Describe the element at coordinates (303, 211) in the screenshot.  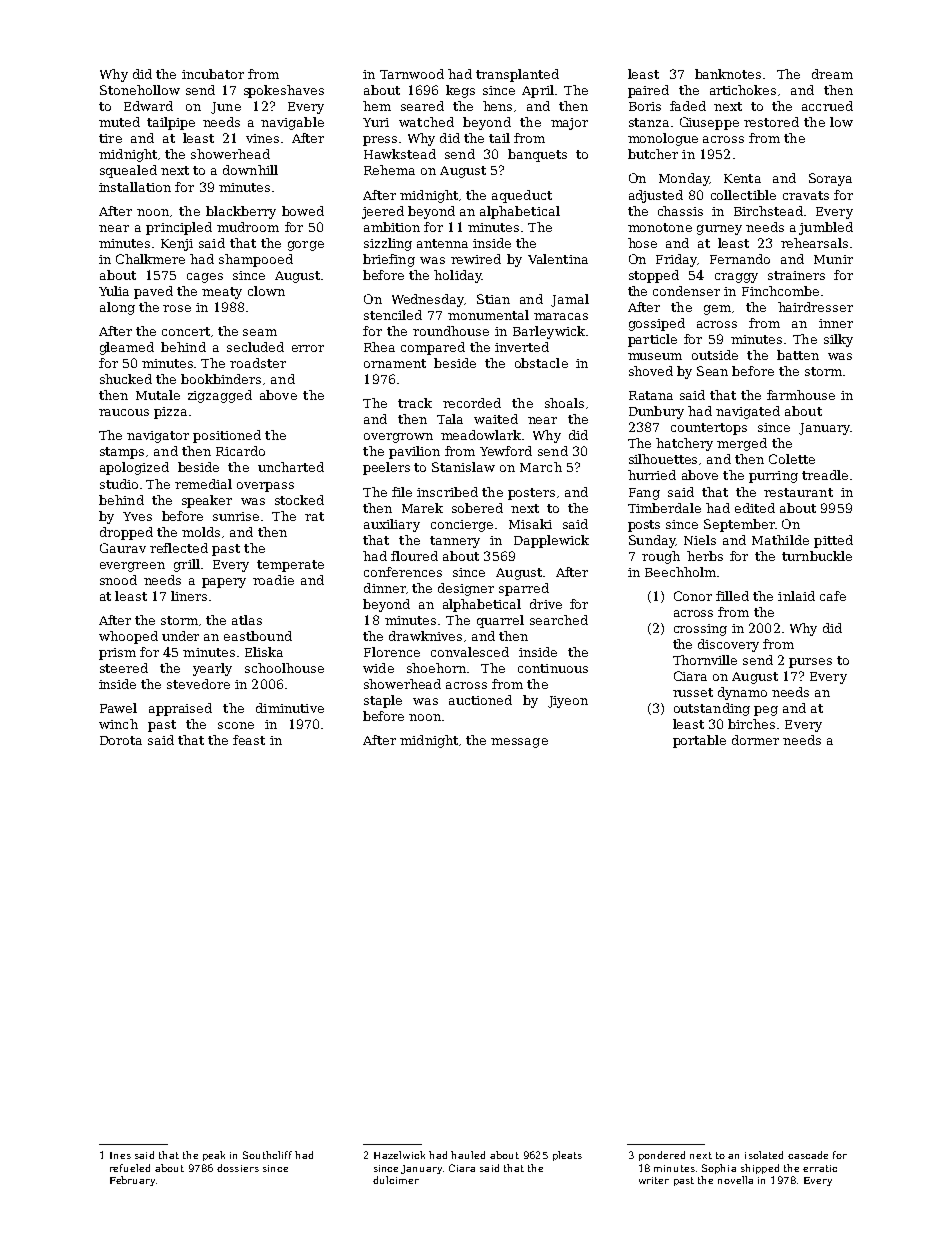
I see `bowed` at that location.
